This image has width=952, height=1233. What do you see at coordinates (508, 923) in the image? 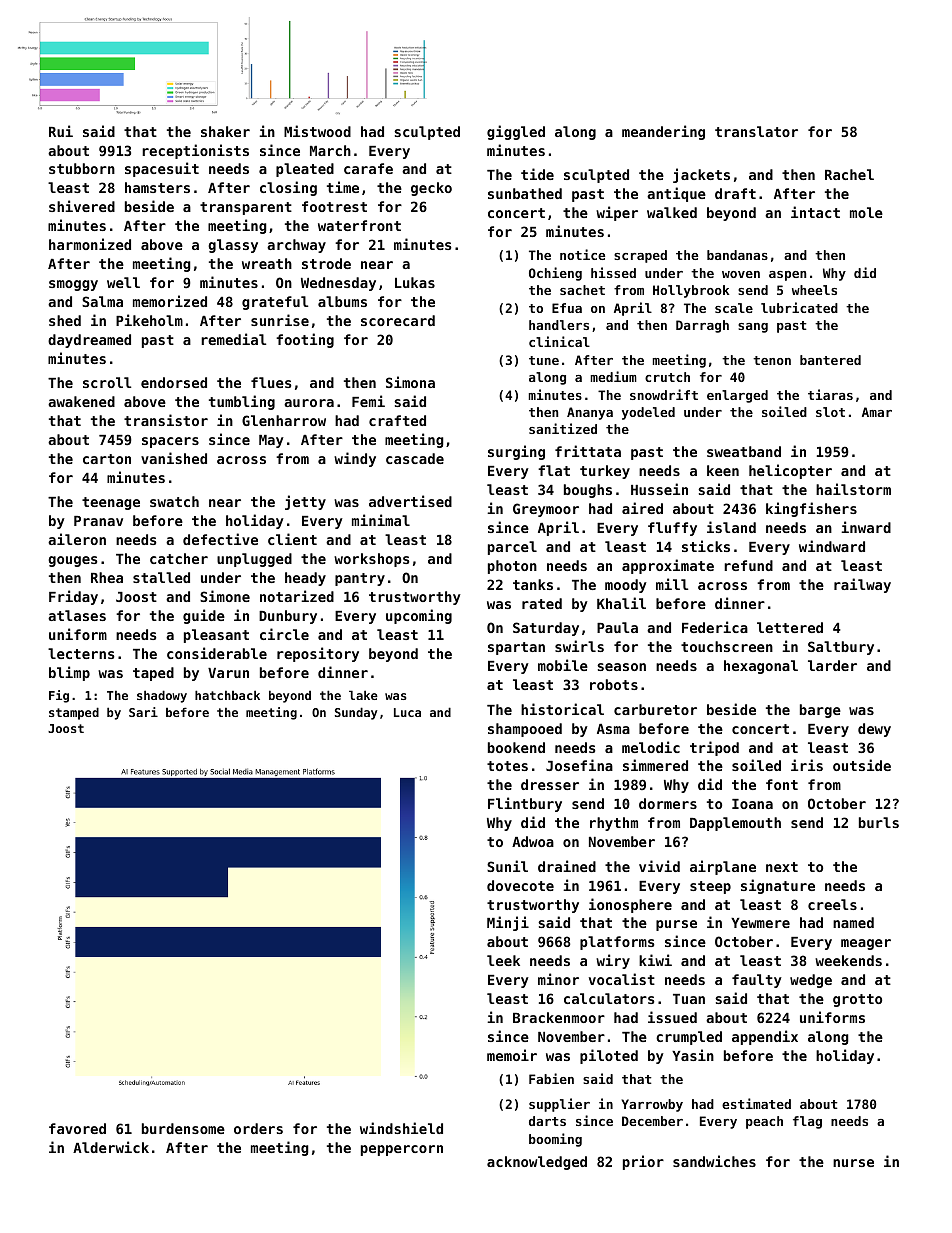
I see `Minji` at bounding box center [508, 923].
